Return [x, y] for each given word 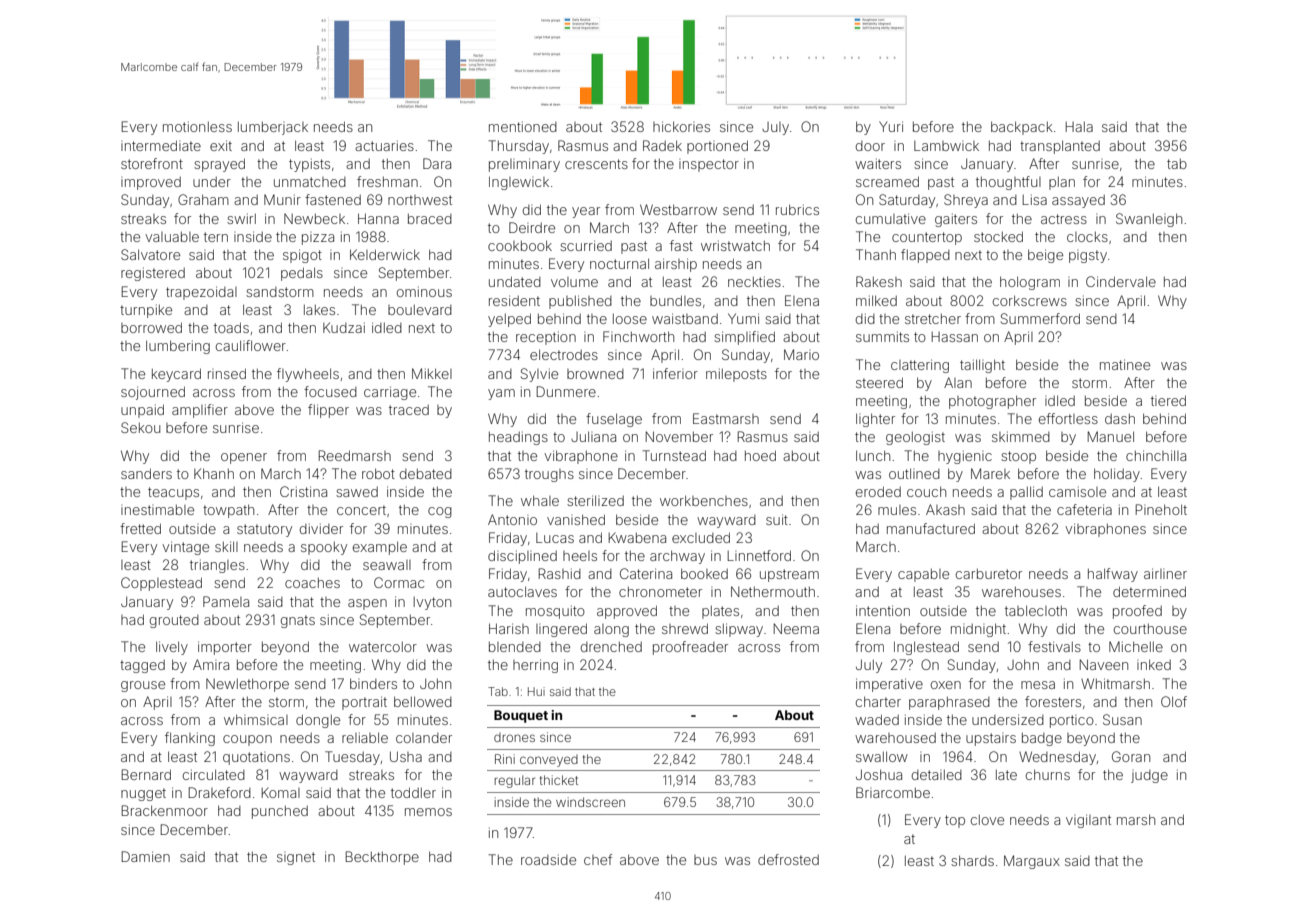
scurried [586, 245]
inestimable [157, 510]
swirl [241, 218]
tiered [1168, 400]
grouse [143, 686]
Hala [1079, 127]
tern [216, 237]
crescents [596, 164]
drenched [611, 647]
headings [518, 438]
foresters [1053, 701]
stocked [998, 236]
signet [296, 858]
